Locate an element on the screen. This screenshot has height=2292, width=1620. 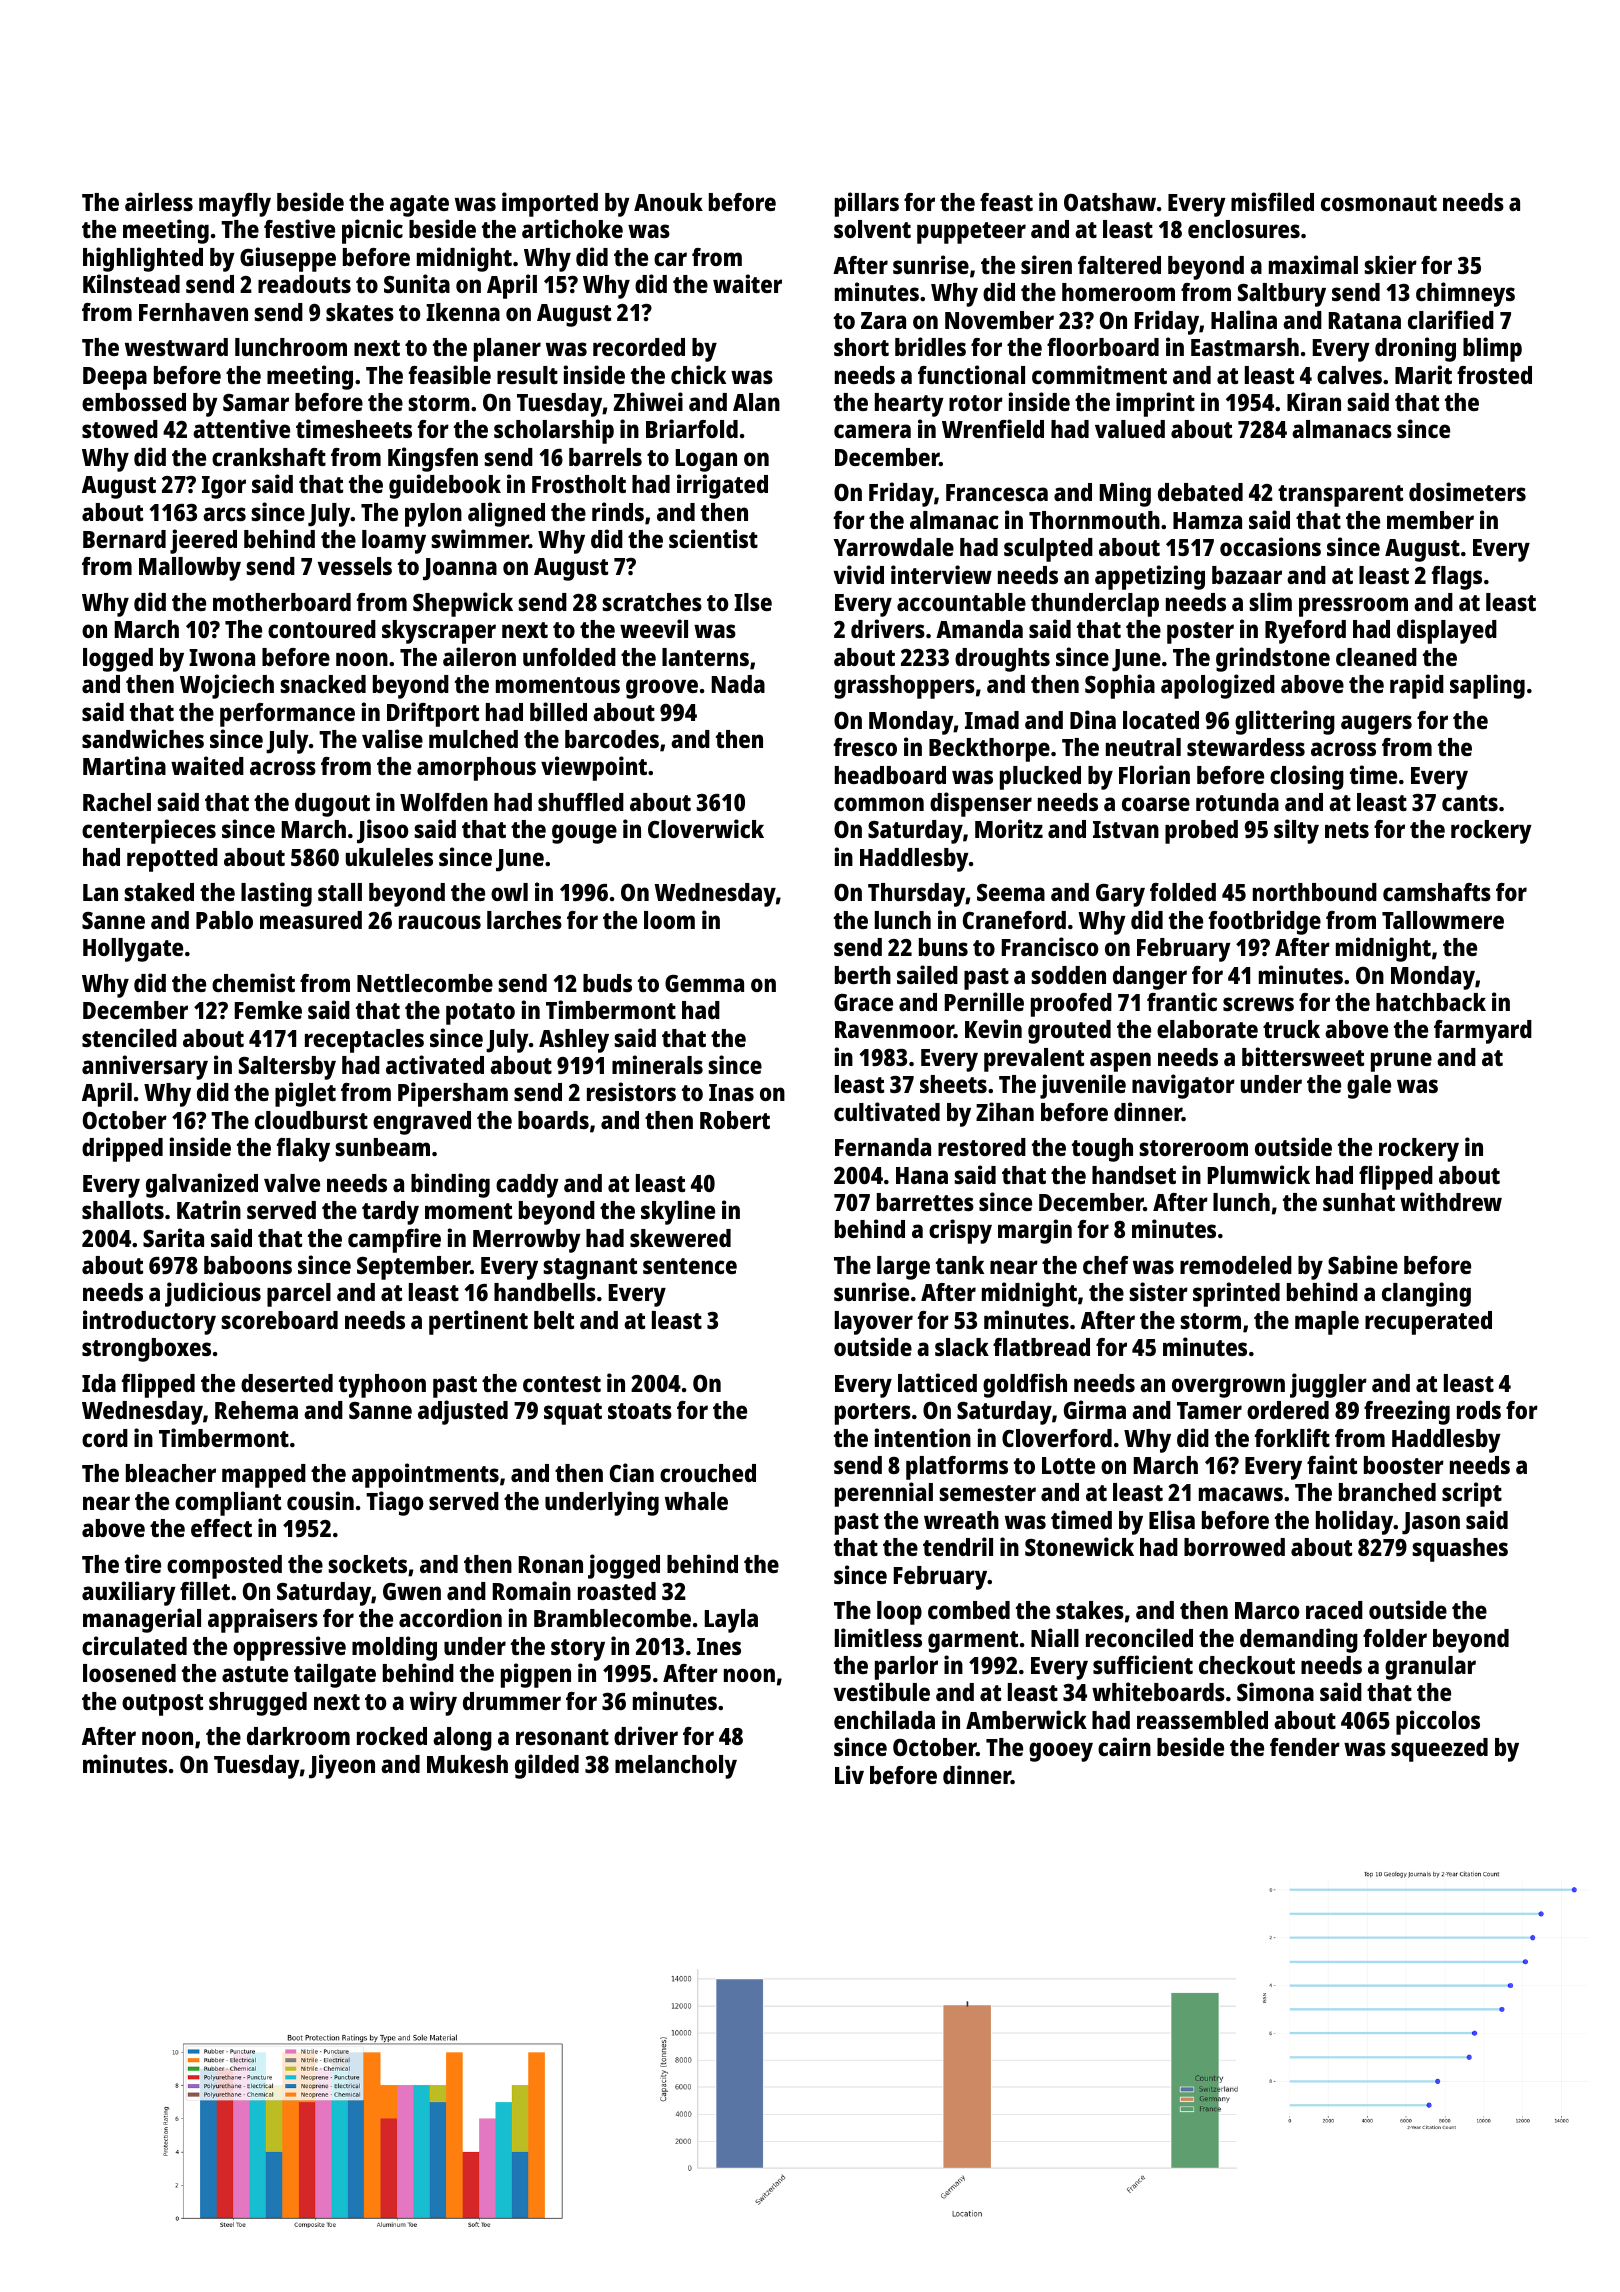
Mukesh is located at coordinates (467, 1764).
